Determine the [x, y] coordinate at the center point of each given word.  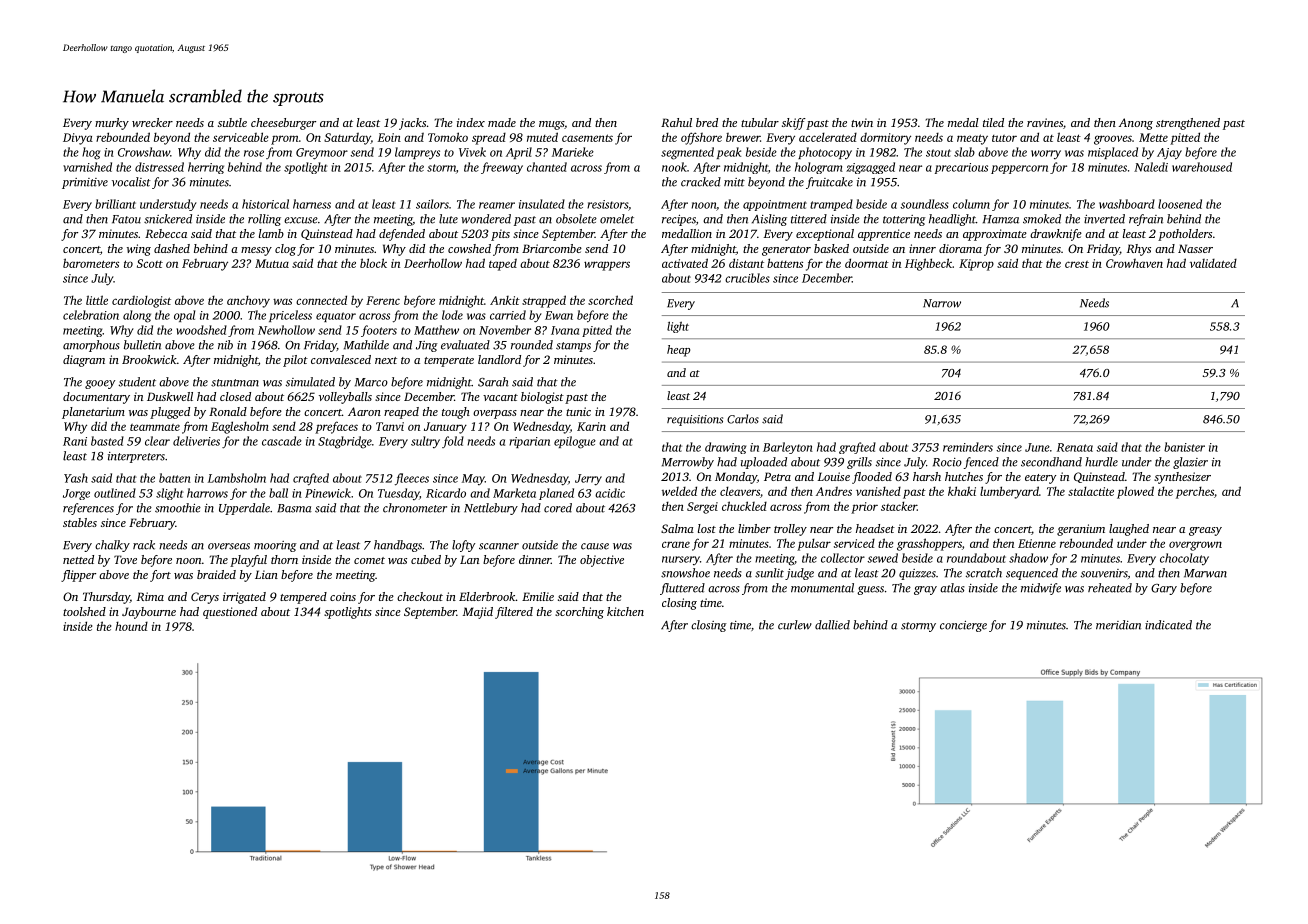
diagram [84, 361]
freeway [502, 168]
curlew [795, 625]
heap [678, 351]
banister [1184, 447]
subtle [232, 122]
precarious [961, 168]
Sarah [493, 382]
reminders [968, 447]
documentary [96, 398]
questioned [230, 613]
